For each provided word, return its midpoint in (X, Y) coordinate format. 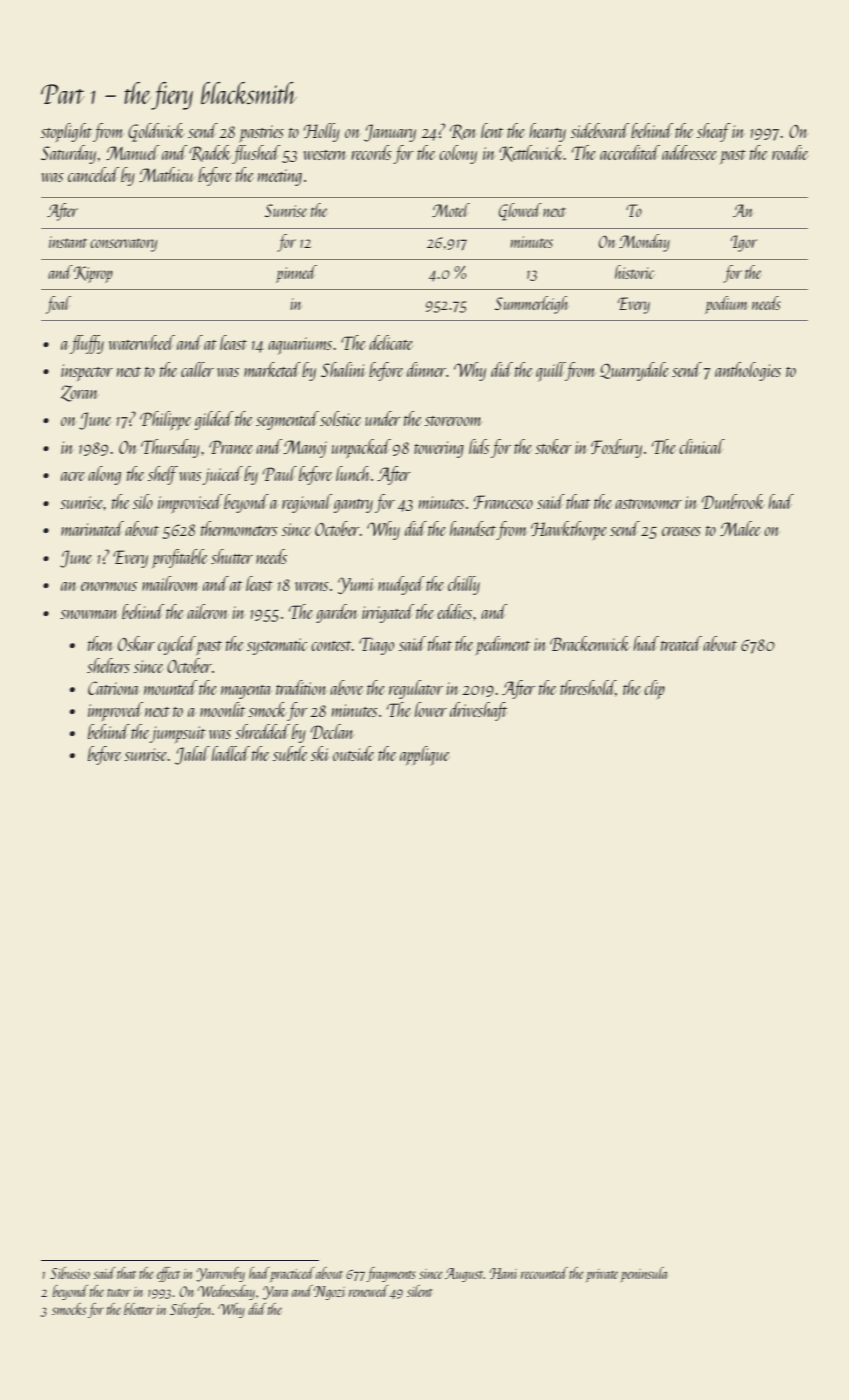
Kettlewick (531, 153)
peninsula (644, 1274)
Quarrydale (634, 371)
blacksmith (249, 93)
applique (424, 756)
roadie (790, 152)
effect (168, 1274)
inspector (87, 372)
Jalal (192, 755)
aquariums (300, 346)
